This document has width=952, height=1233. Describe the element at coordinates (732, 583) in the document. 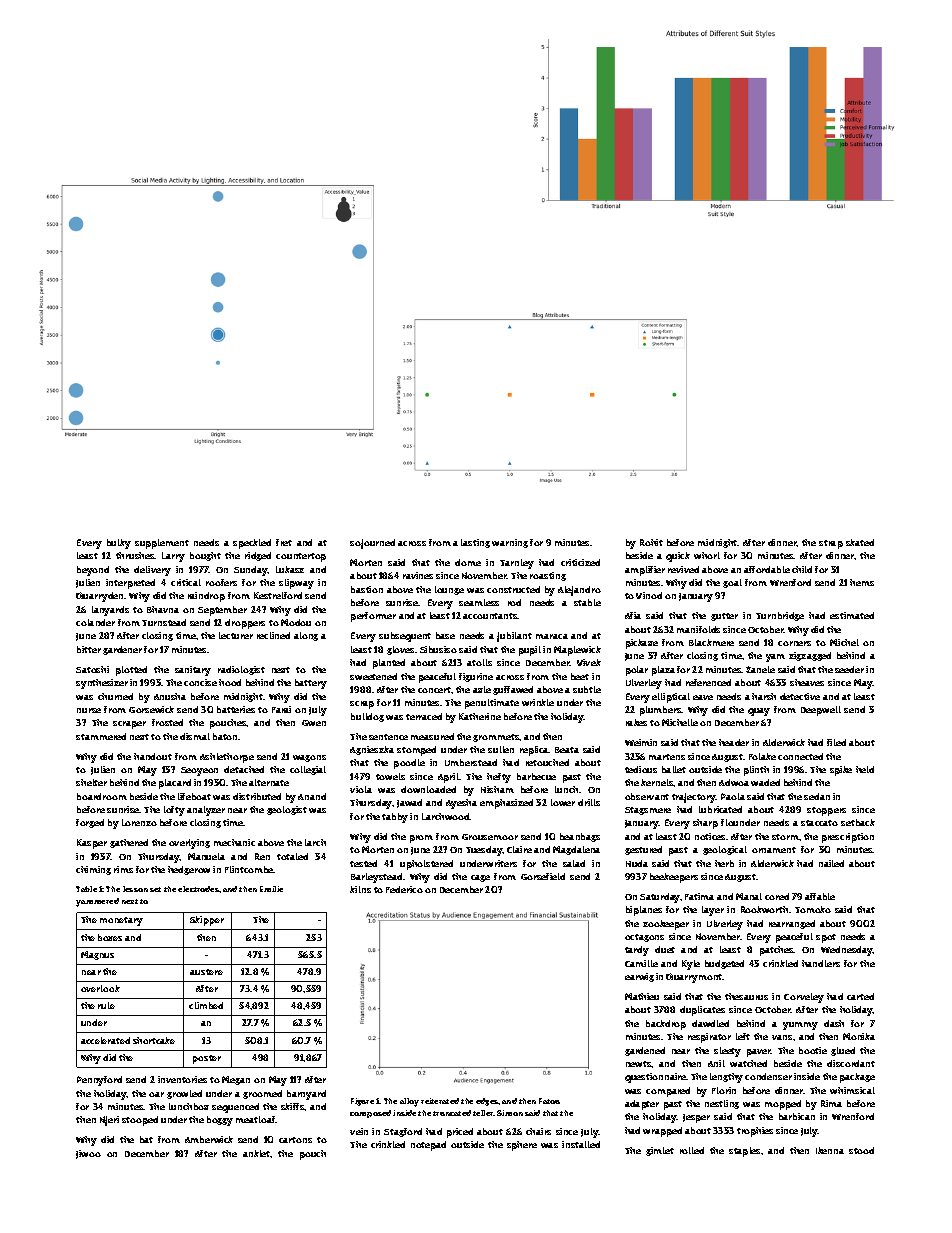

I see `goal` at that location.
